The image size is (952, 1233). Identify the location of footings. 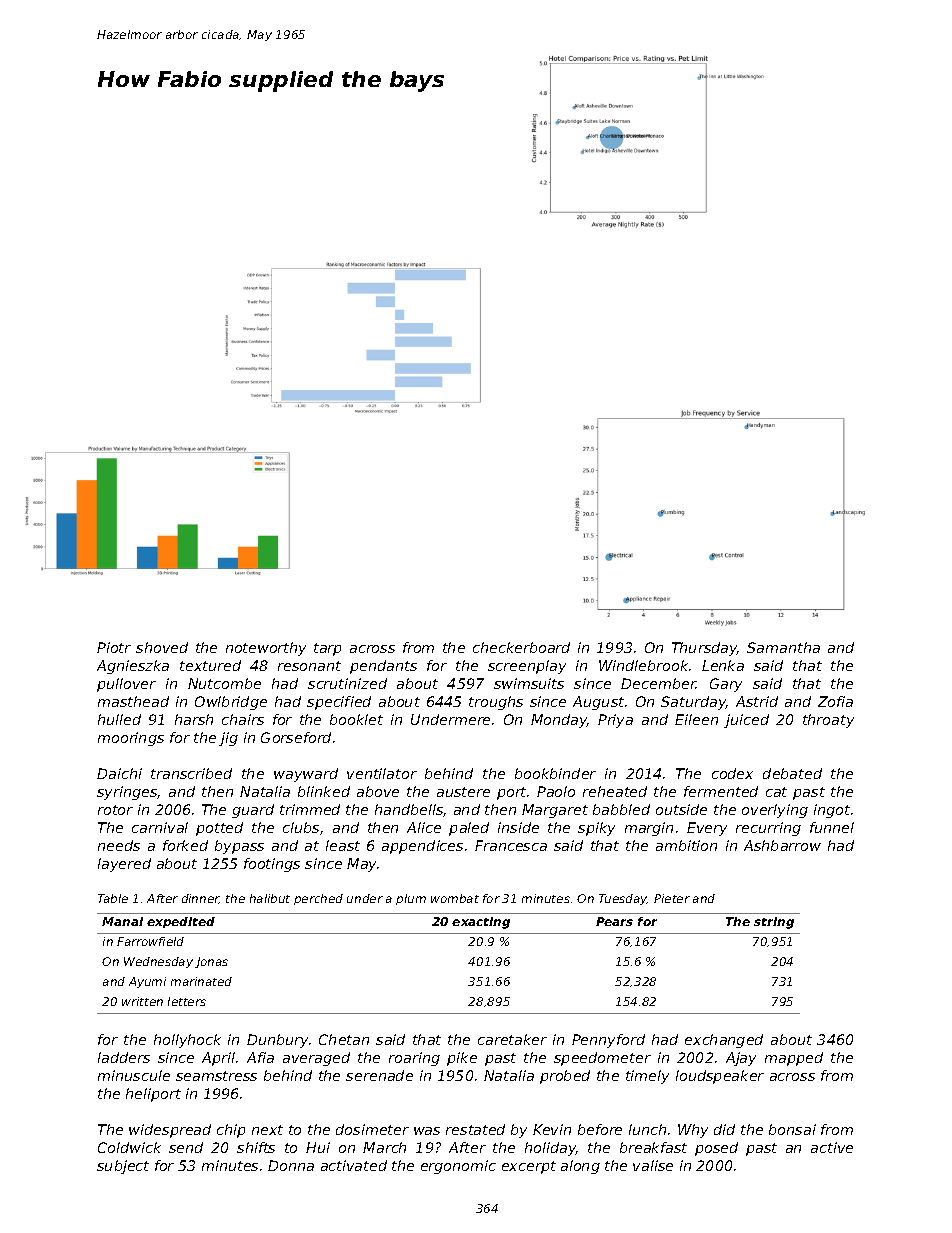
(272, 865).
